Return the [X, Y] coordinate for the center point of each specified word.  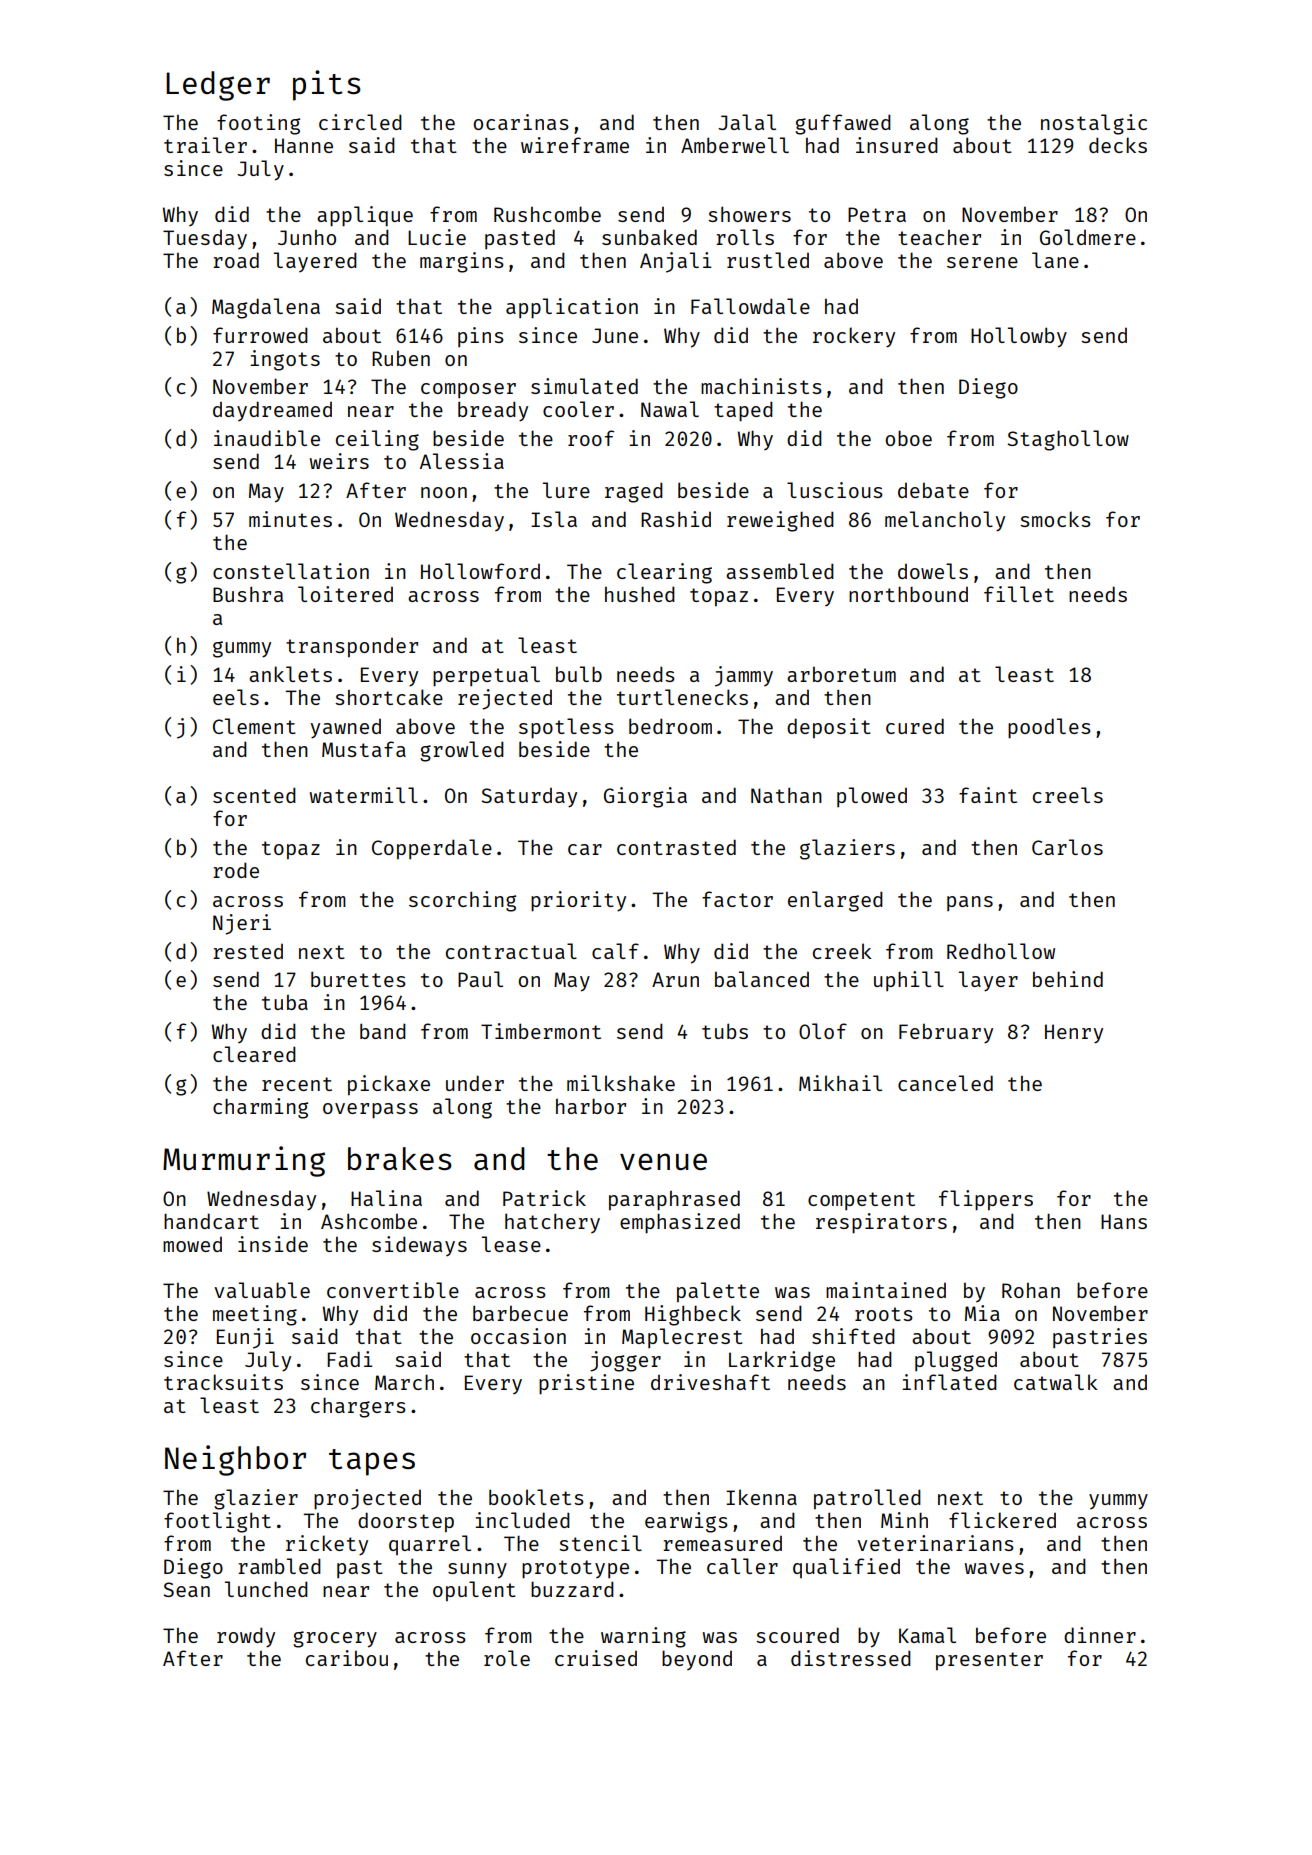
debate [933, 490]
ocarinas [521, 122]
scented [254, 795]
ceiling [377, 440]
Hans [1124, 1221]
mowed [192, 1244]
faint [988, 795]
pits [327, 85]
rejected [505, 699]
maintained [886, 1290]
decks [1118, 145]
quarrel [430, 1545]
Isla [554, 519]
